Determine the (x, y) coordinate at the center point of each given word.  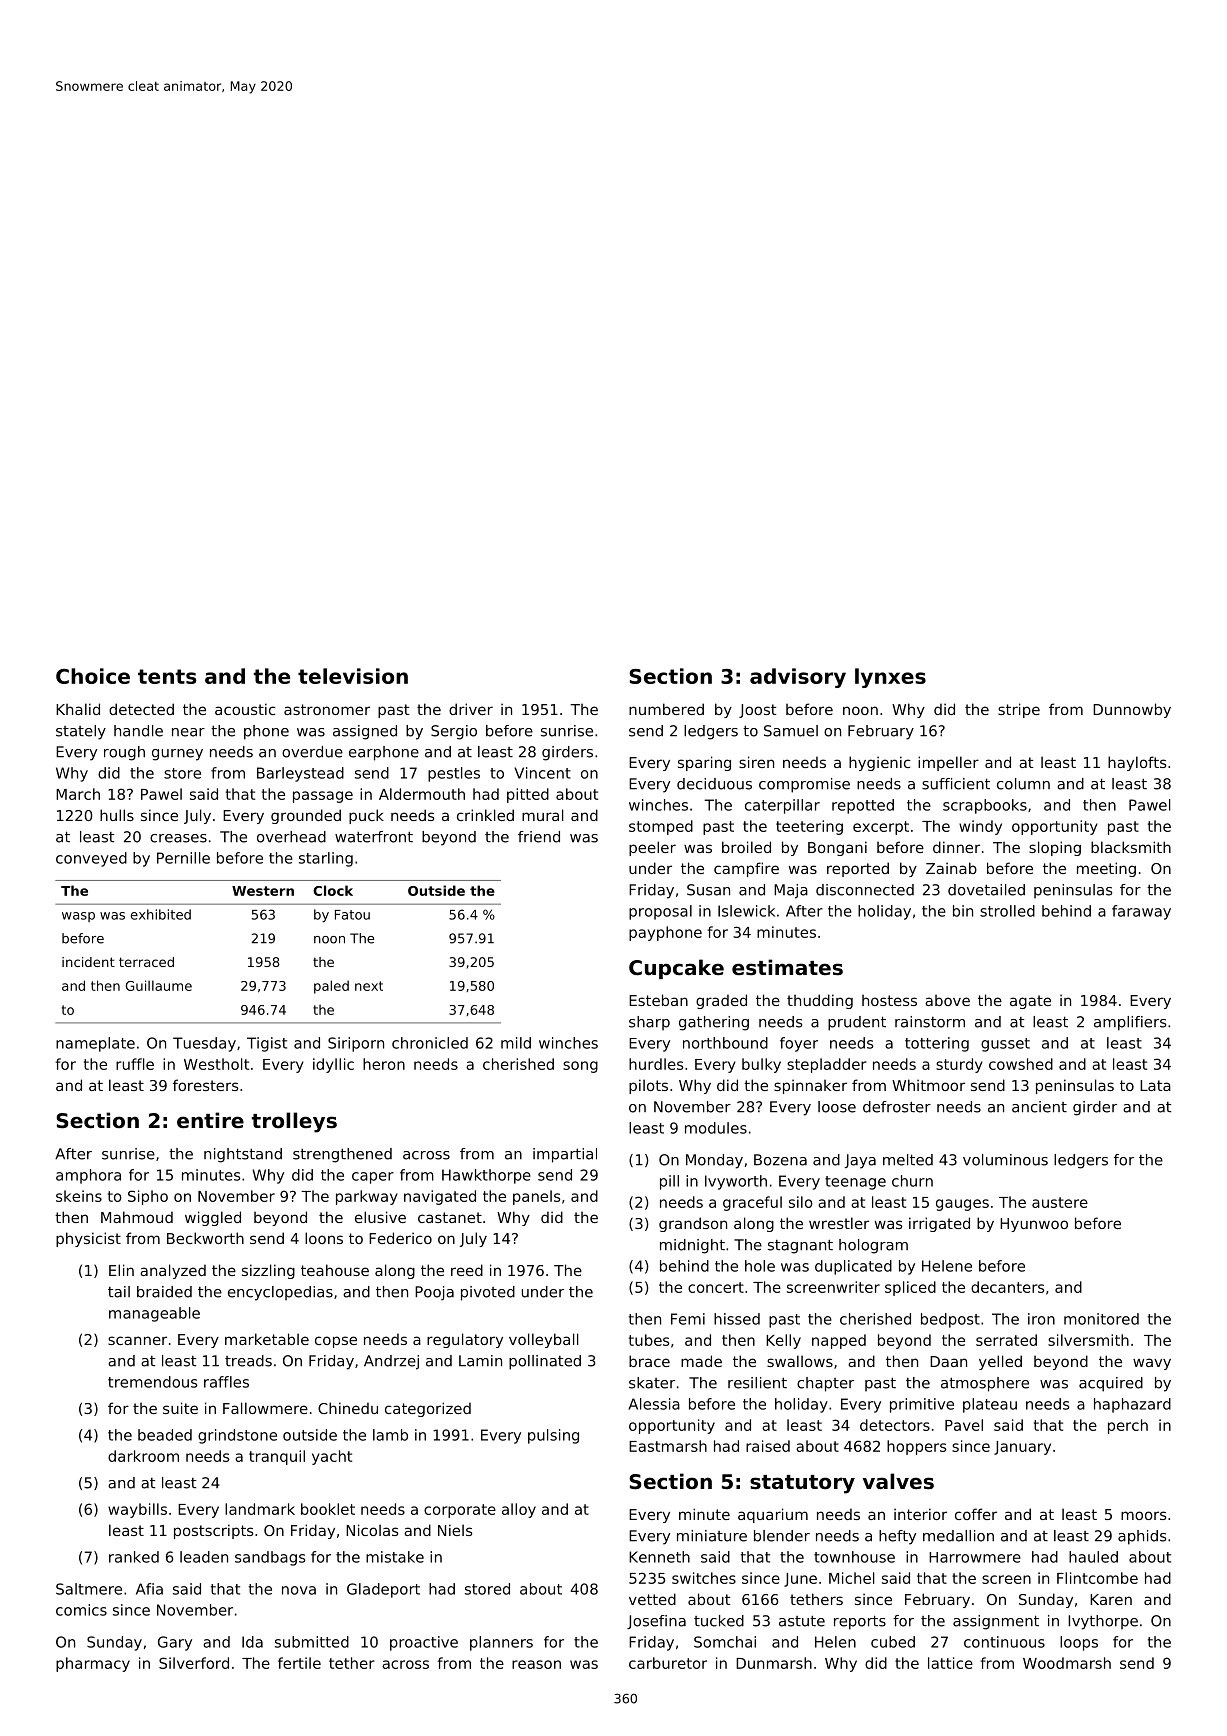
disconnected (865, 890)
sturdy (959, 1065)
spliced (910, 1288)
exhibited (161, 914)
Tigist (267, 1044)
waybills (137, 1510)
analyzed (173, 1271)
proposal (660, 912)
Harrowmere (975, 1557)
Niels (455, 1530)
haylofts (1137, 763)
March (78, 794)
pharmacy (93, 1664)
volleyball (544, 1340)
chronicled (430, 1043)
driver (471, 709)
